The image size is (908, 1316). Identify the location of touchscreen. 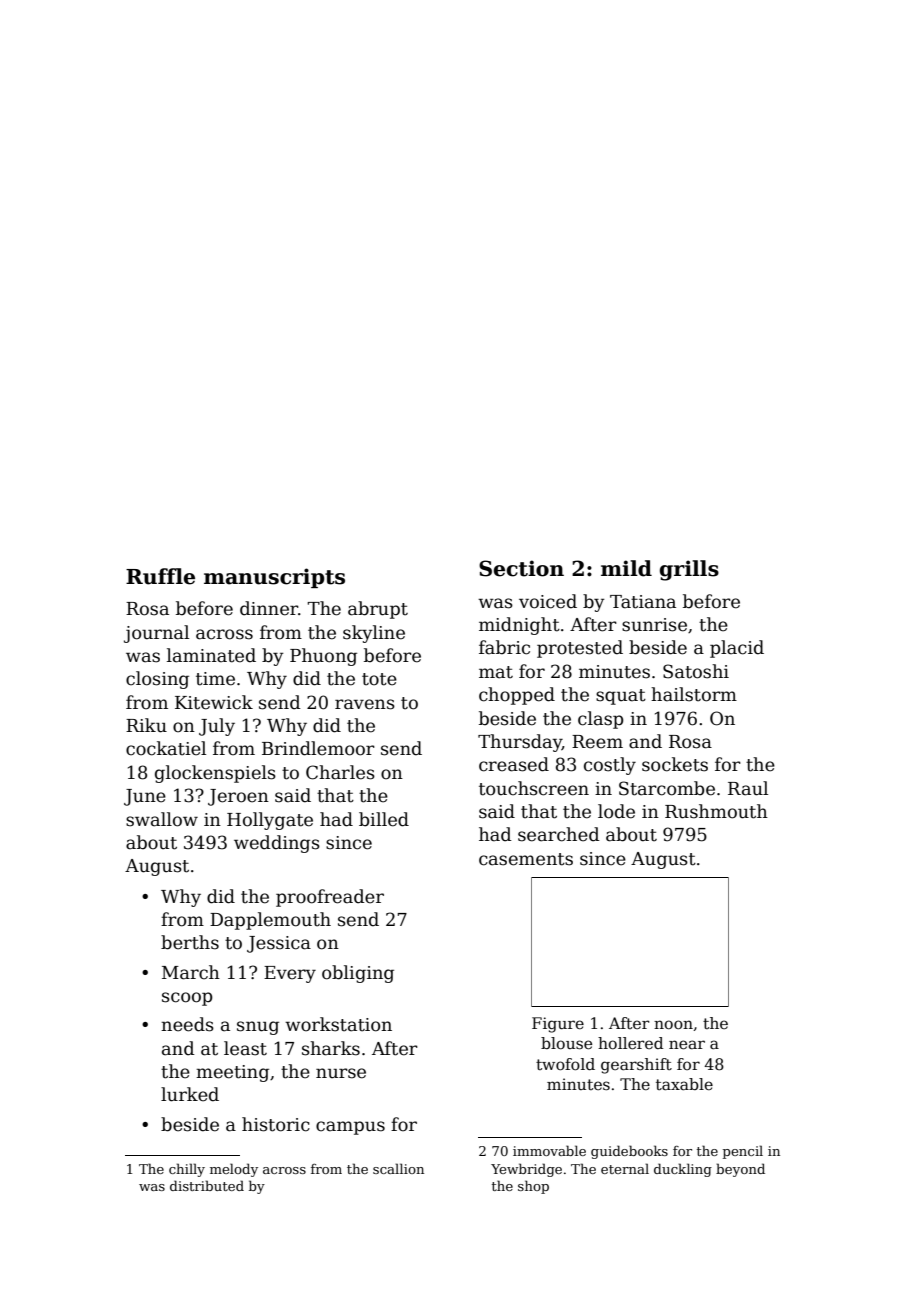
(534, 788).
